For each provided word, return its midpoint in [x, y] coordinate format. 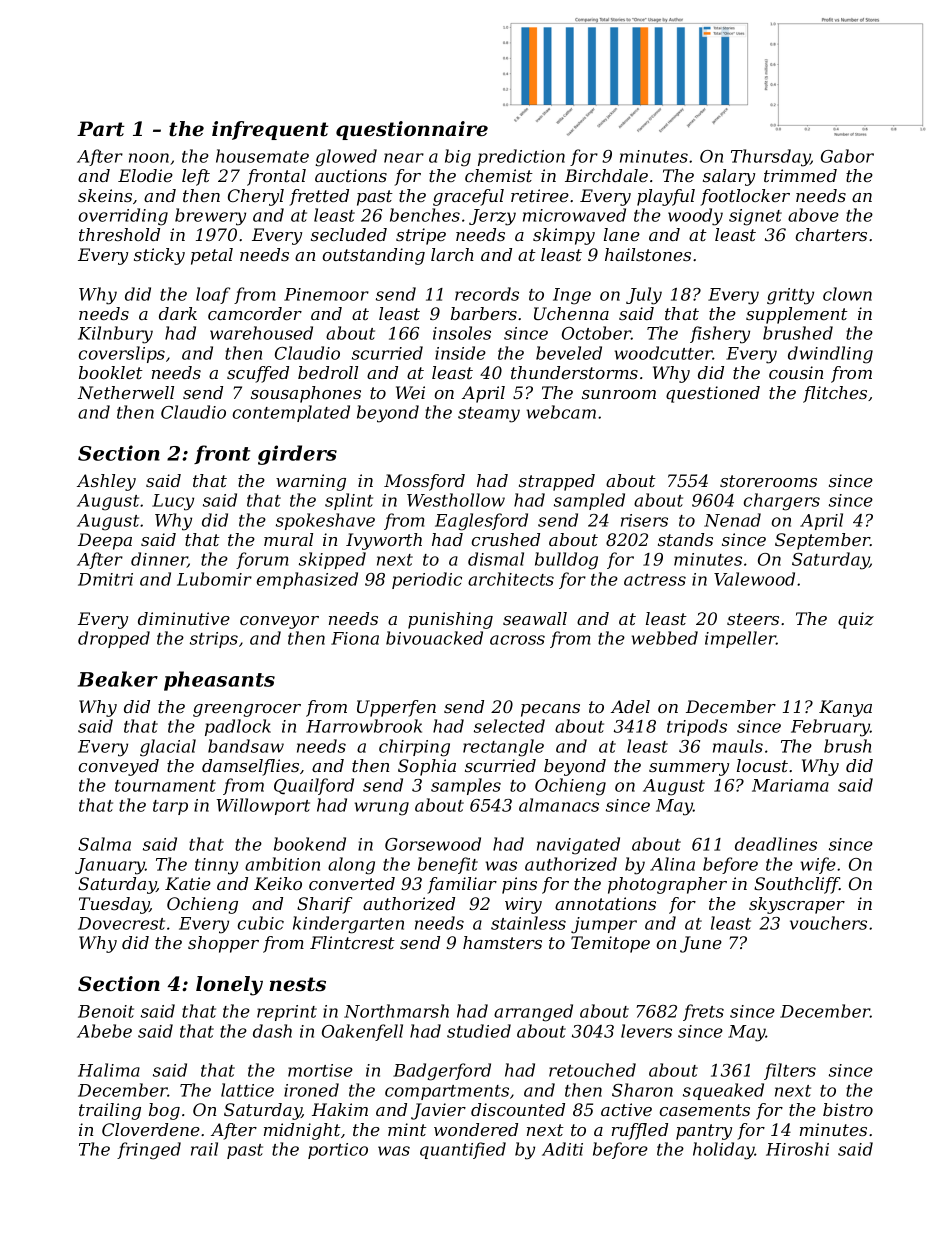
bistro [848, 1109]
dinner [159, 560]
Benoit [106, 1011]
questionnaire [412, 130]
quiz [856, 620]
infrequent [270, 130]
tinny [216, 866]
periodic [427, 580]
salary [729, 177]
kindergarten [348, 925]
